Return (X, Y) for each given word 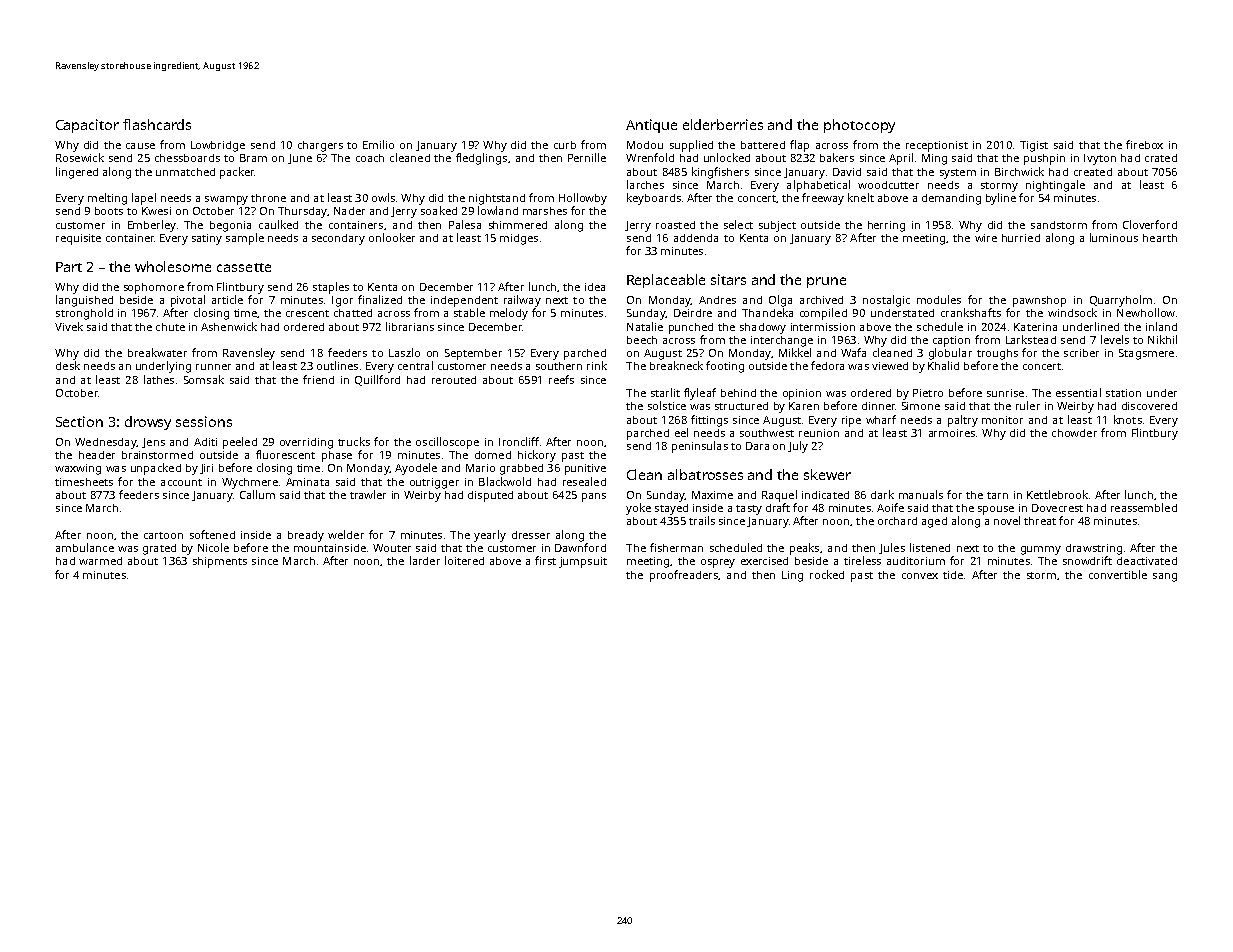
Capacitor (87, 126)
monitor (1002, 420)
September (473, 354)
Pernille (587, 157)
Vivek (69, 326)
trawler (368, 494)
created (1093, 172)
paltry (963, 421)
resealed (584, 481)
